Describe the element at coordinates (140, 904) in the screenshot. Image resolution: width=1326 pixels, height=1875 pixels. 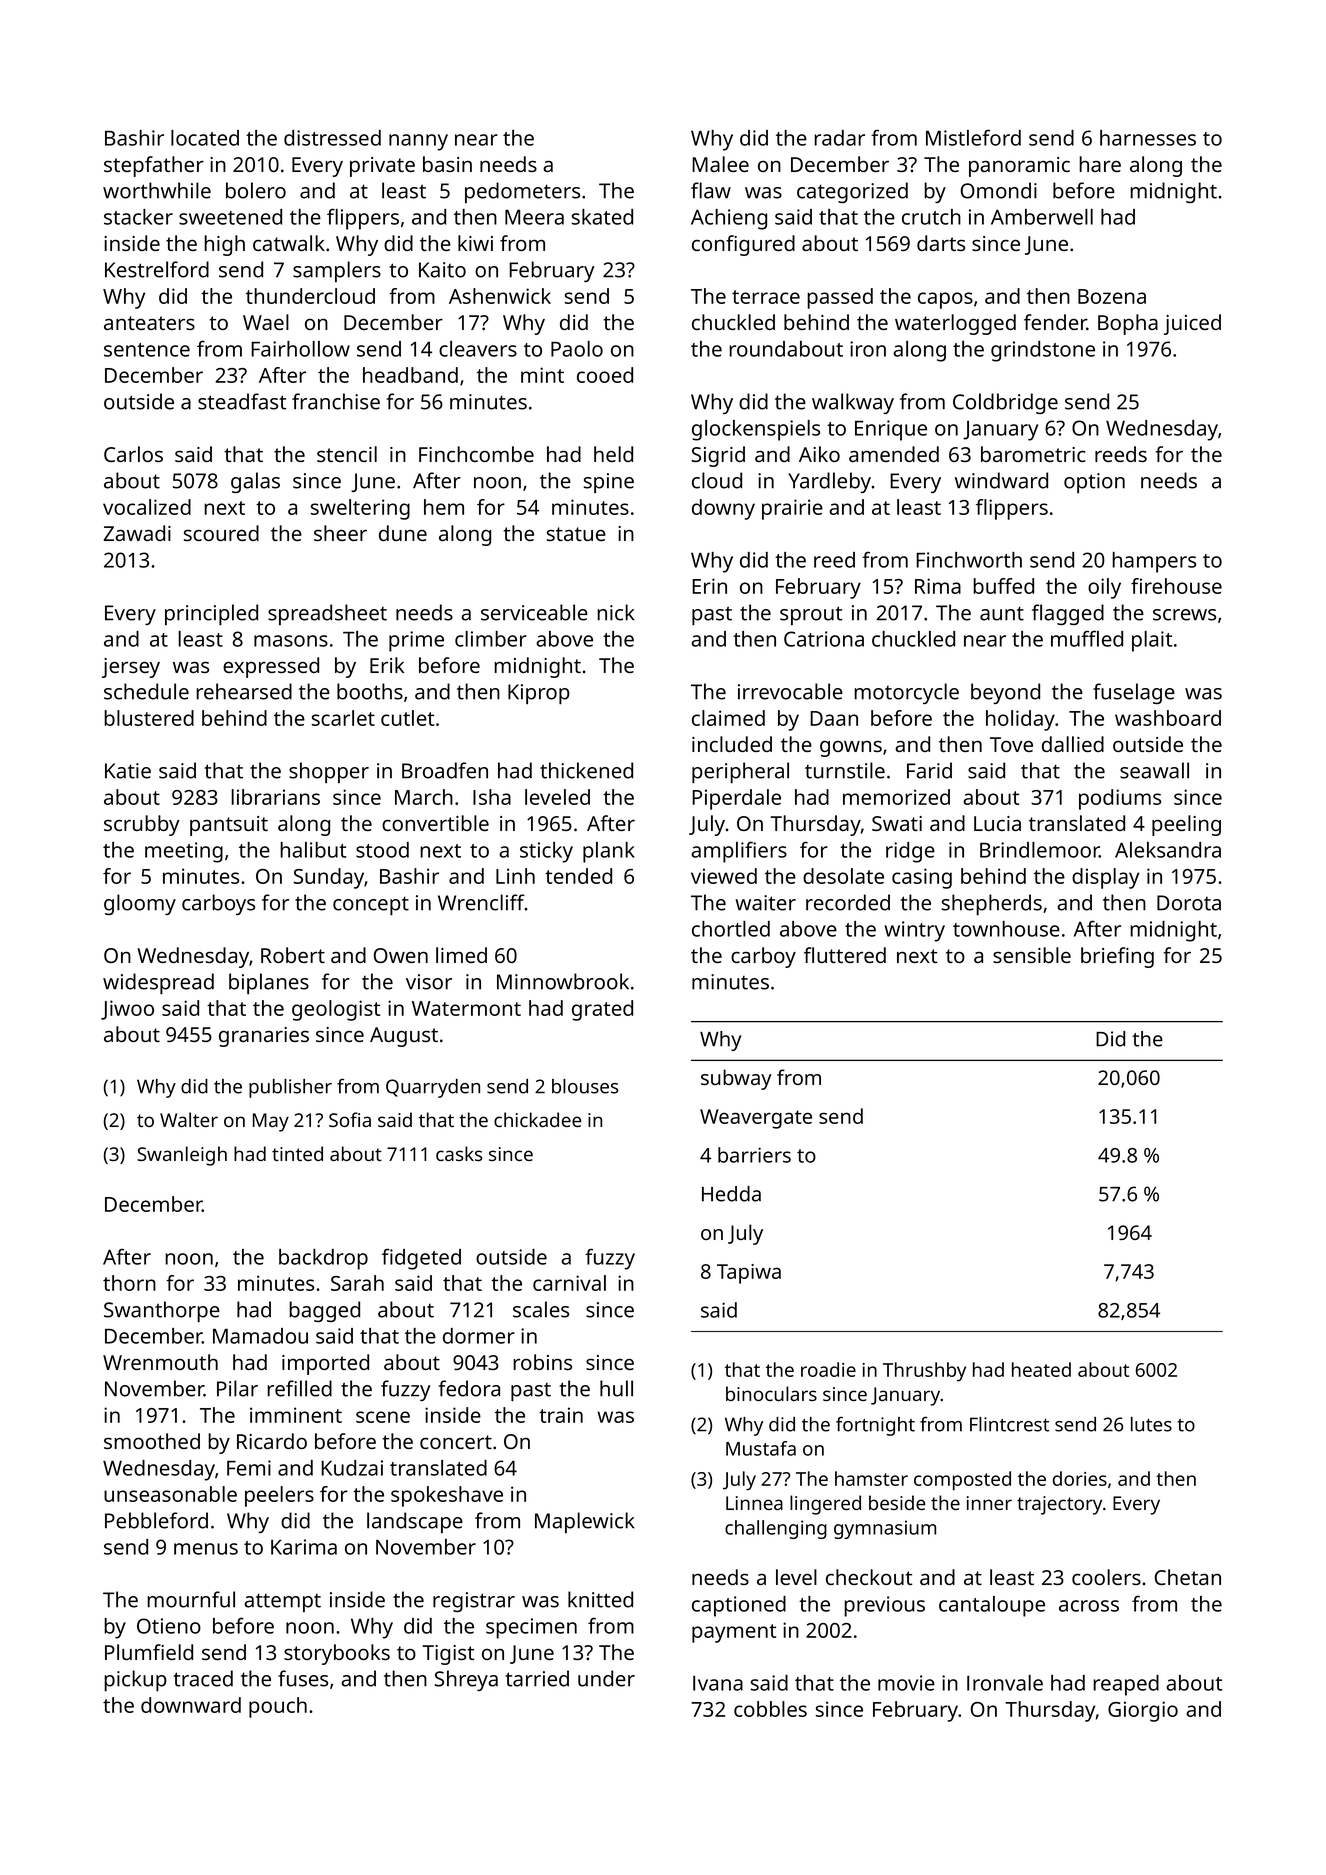
I see `gloomy` at that location.
